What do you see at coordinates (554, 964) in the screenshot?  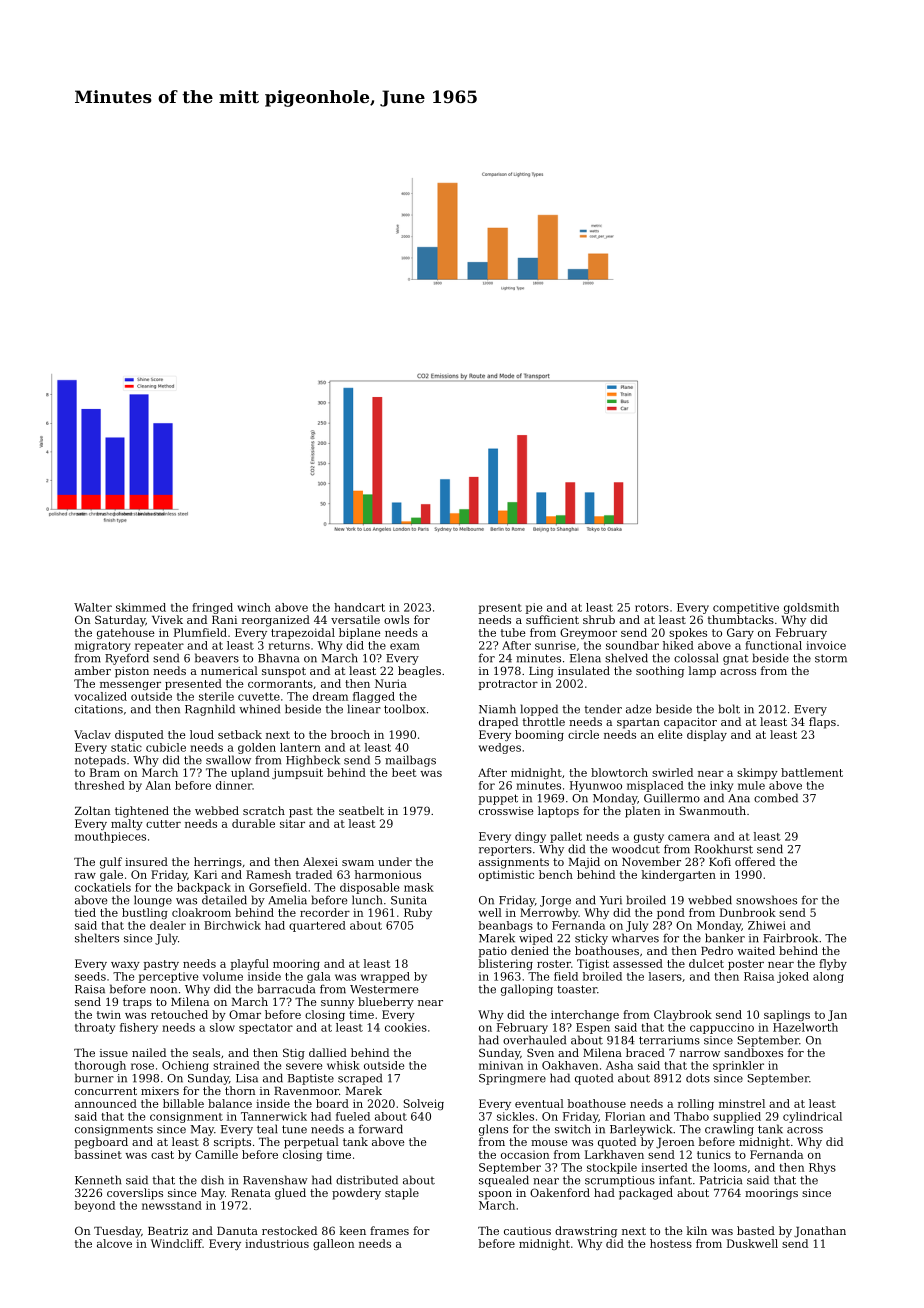 I see `roster` at bounding box center [554, 964].
